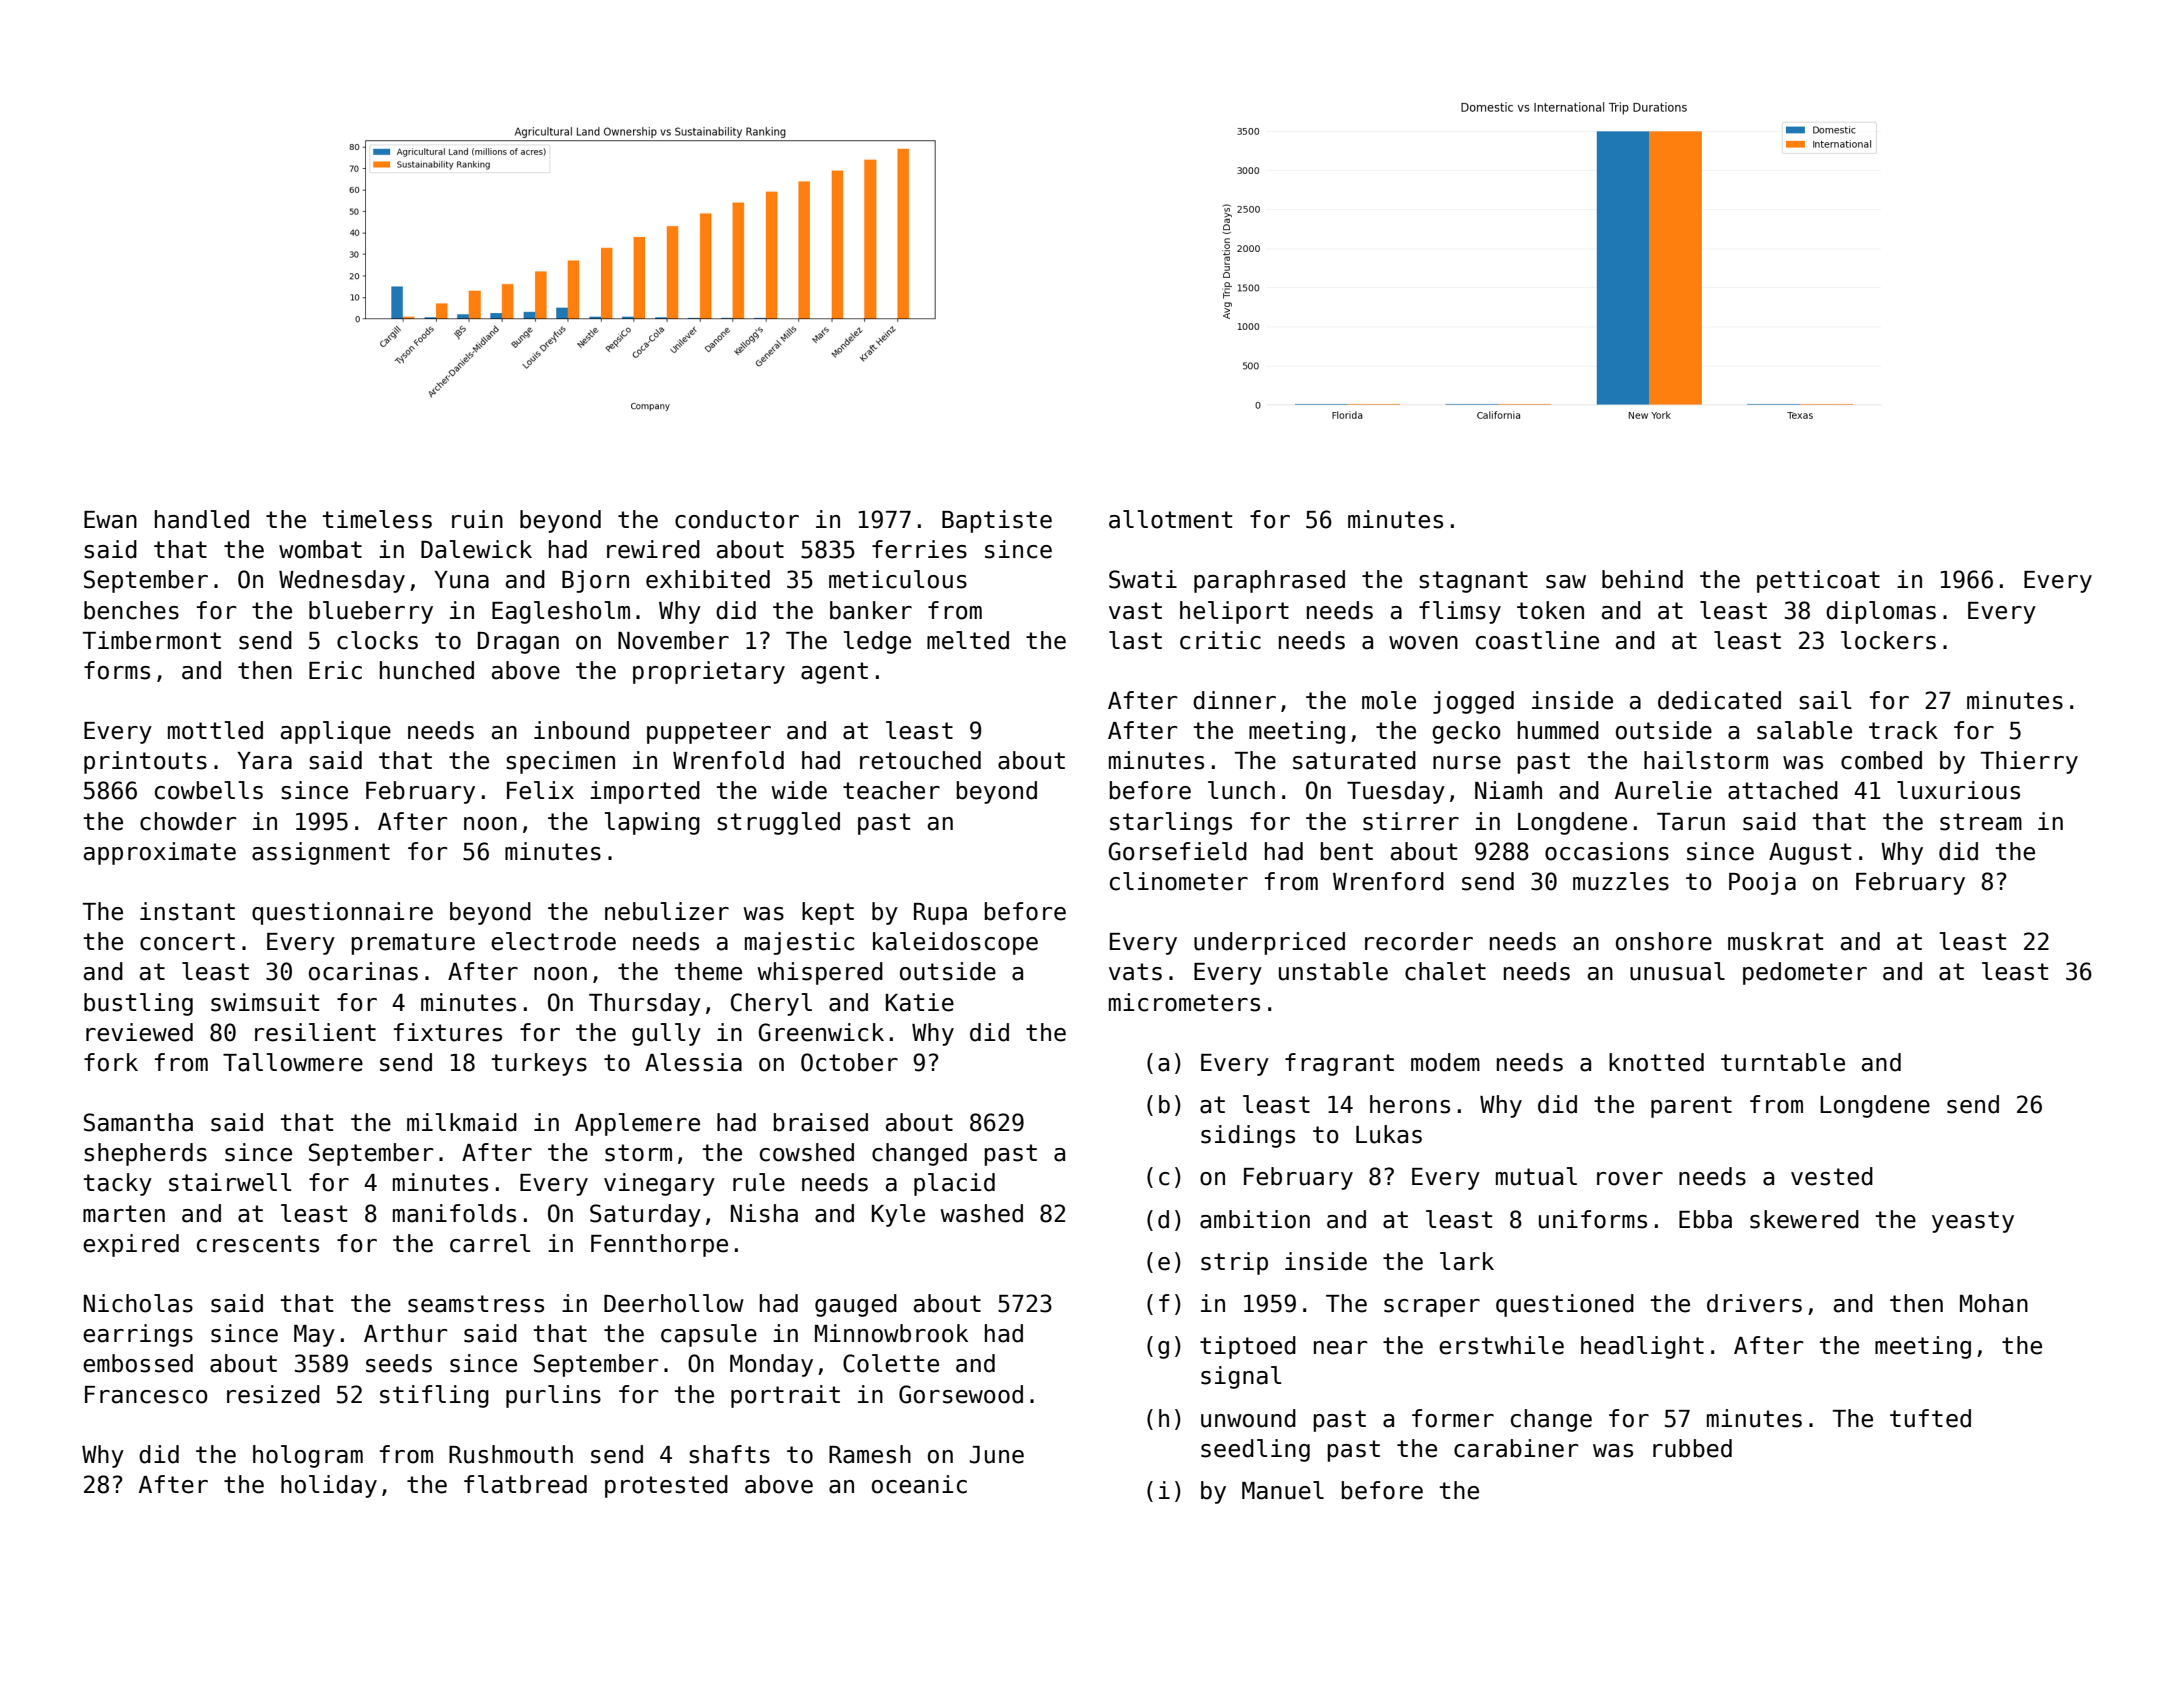 The width and height of the screenshot is (2178, 1683). Describe the element at coordinates (329, 1486) in the screenshot. I see `holiday` at that location.
